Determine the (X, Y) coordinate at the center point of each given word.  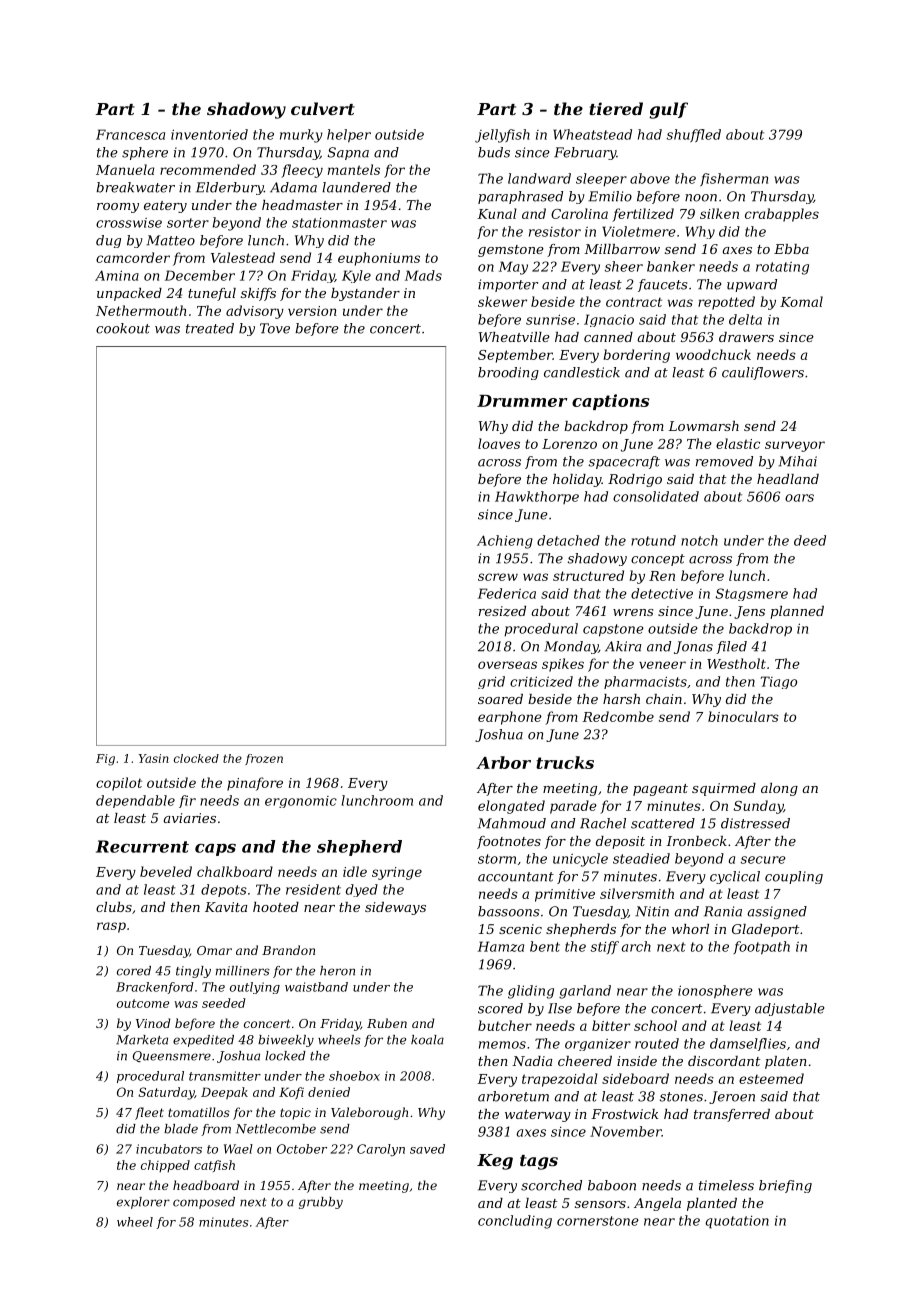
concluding (515, 1222)
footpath (761, 948)
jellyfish (502, 136)
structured (588, 575)
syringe (397, 873)
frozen (264, 759)
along (779, 789)
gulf (668, 110)
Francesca (130, 134)
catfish (214, 1166)
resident (313, 889)
